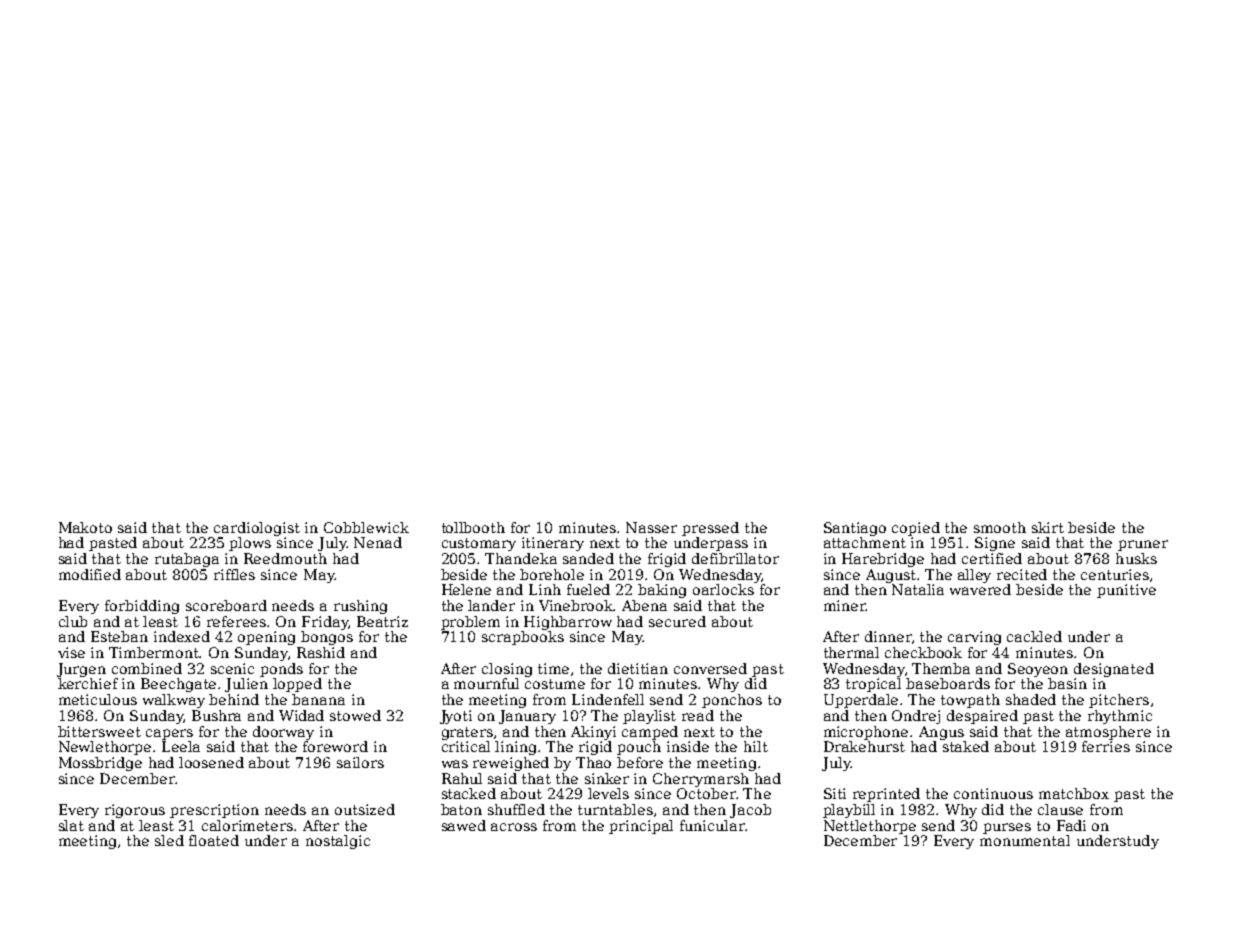  Describe the element at coordinates (1025, 840) in the screenshot. I see `monumental` at that location.
